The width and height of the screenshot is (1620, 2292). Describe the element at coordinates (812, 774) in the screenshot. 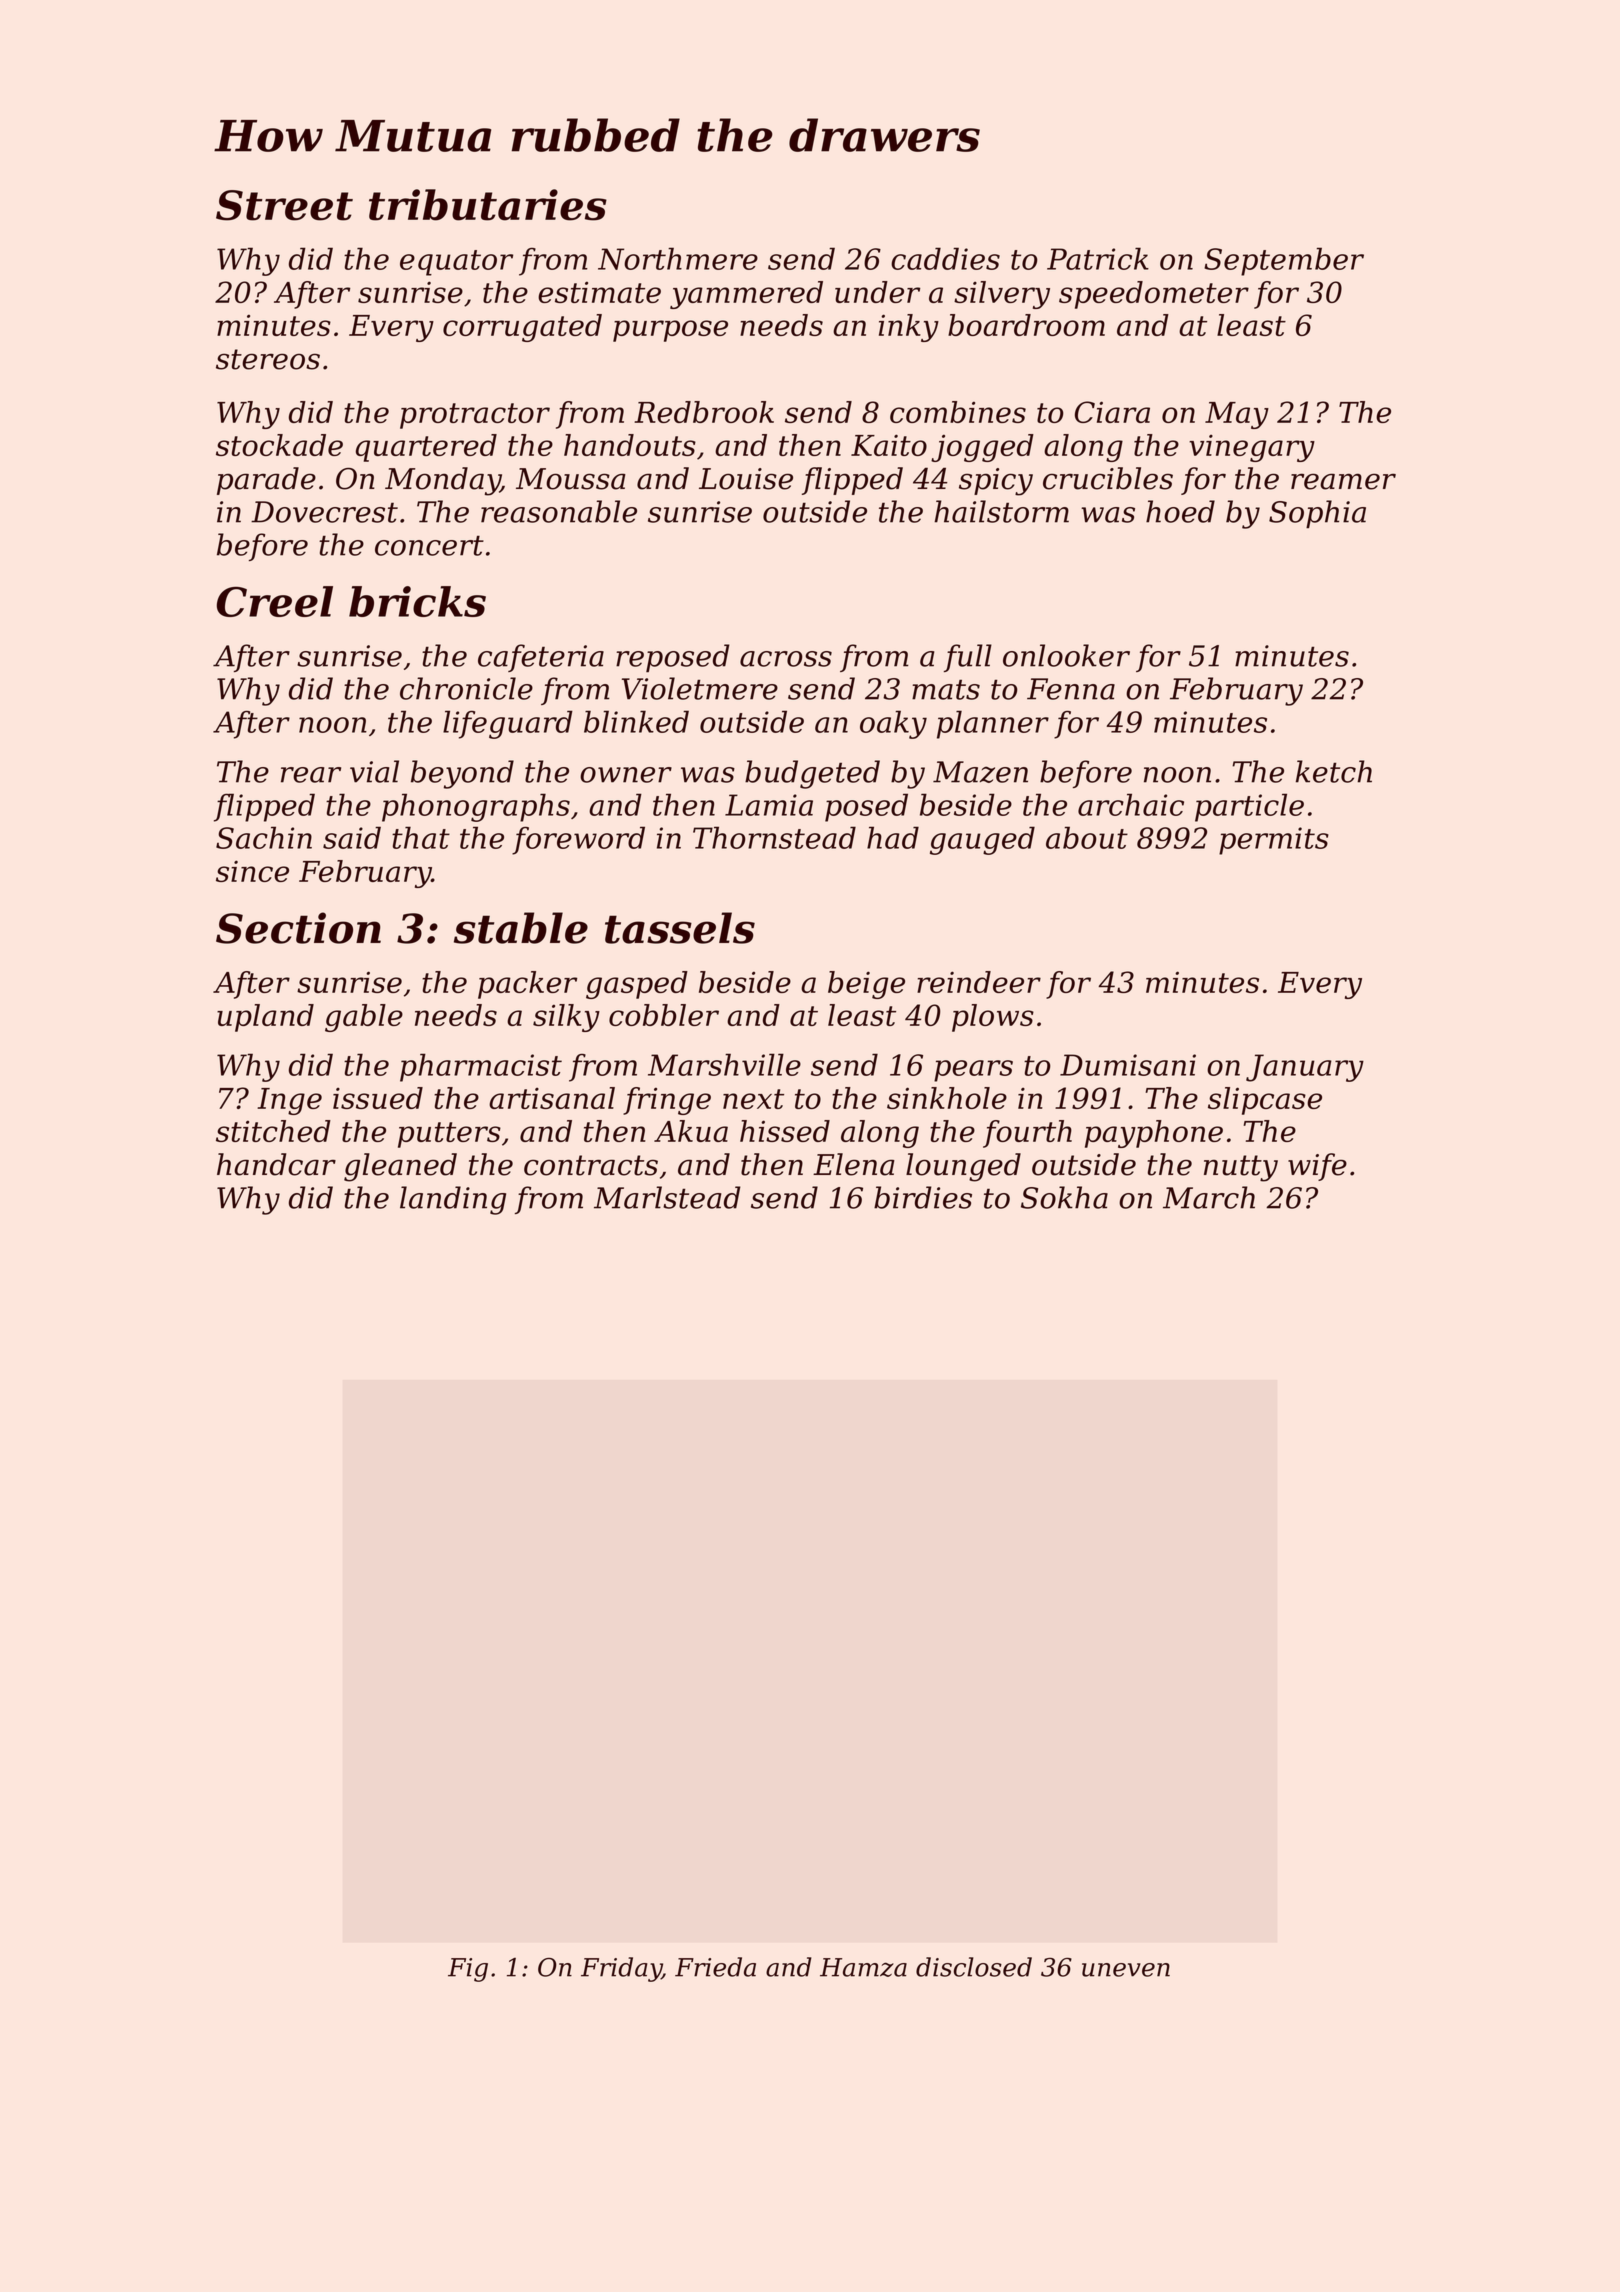

I see `budgeted` at that location.
